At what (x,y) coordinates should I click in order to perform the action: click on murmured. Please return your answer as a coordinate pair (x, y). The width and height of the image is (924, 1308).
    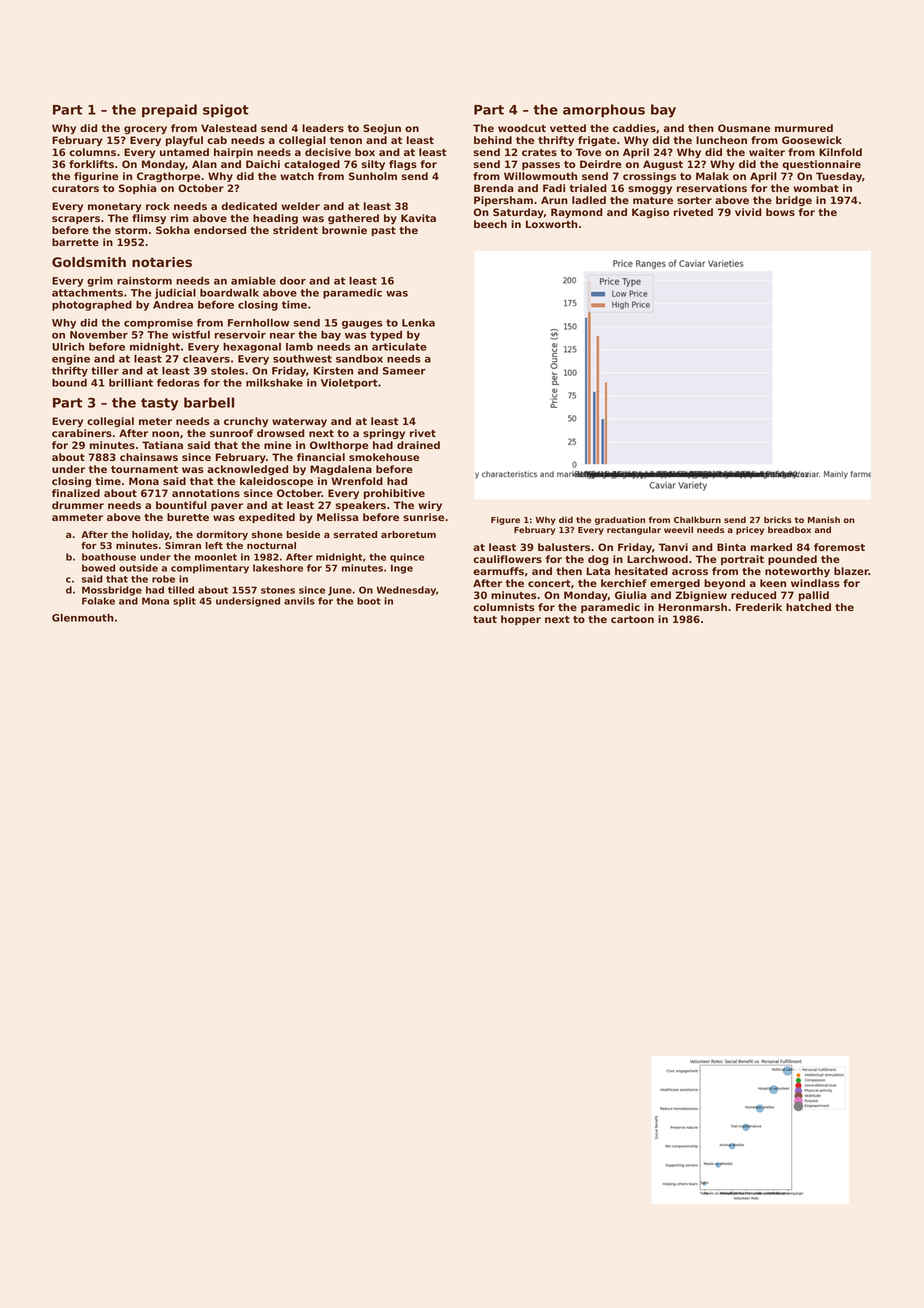
    Looking at the image, I should click on (804, 128).
